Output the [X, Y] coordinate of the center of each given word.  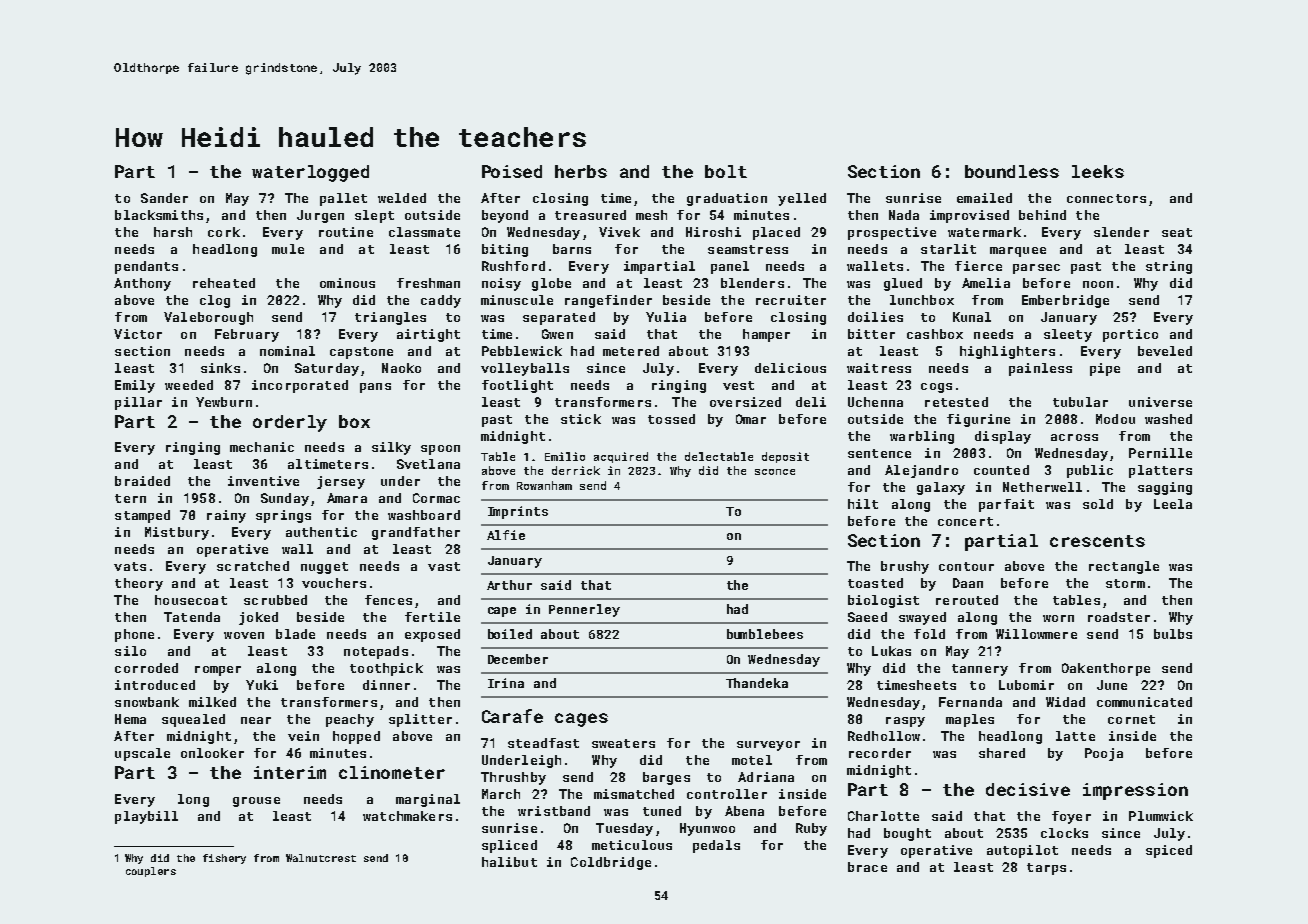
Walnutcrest [321, 858]
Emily [135, 386]
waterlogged [310, 173]
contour [966, 566]
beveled [1165, 351]
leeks [1098, 171]
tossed [671, 419]
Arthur [509, 585]
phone [134, 635]
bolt [726, 171]
